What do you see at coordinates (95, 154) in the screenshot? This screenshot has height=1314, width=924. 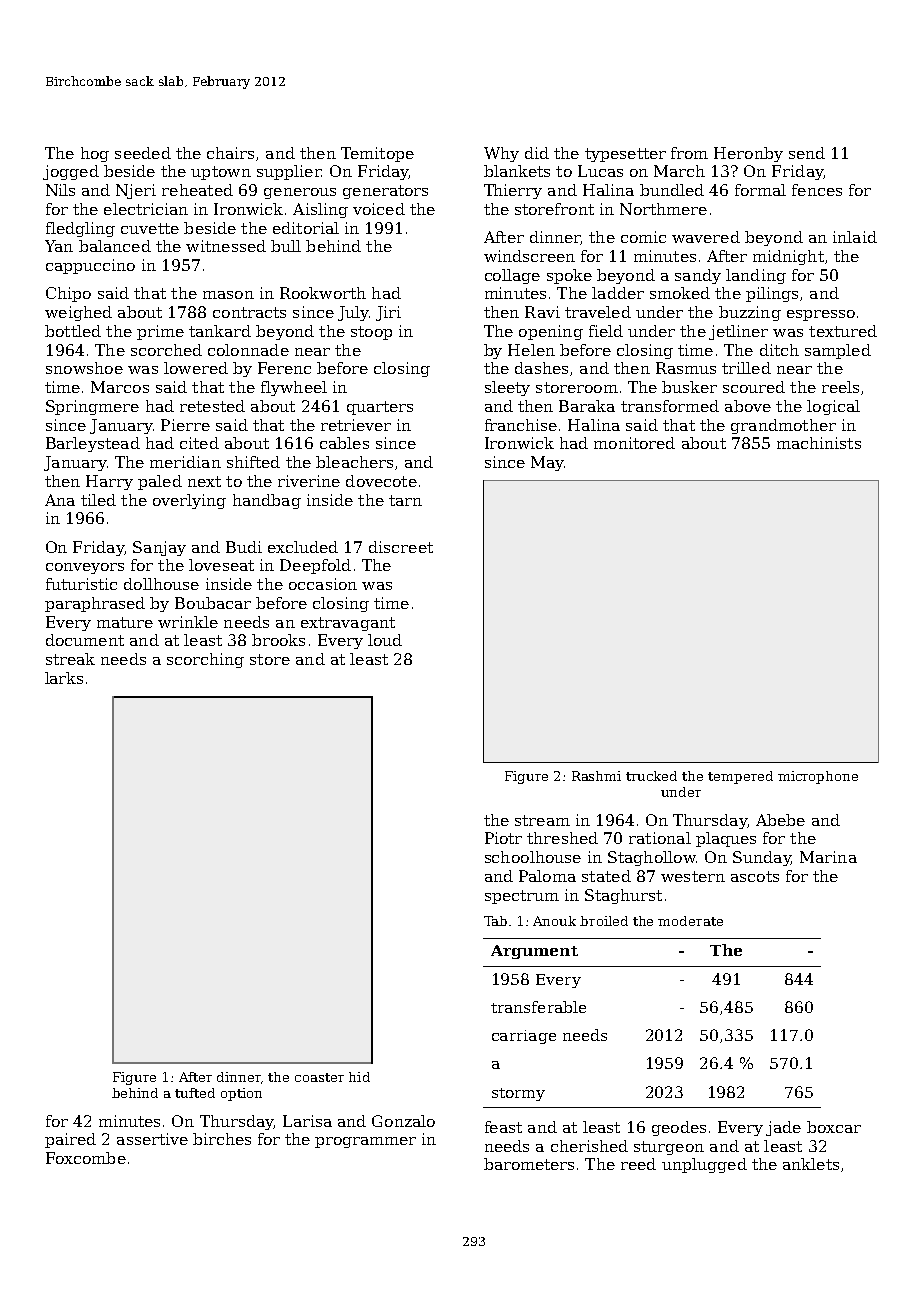 I see `hog` at bounding box center [95, 154].
